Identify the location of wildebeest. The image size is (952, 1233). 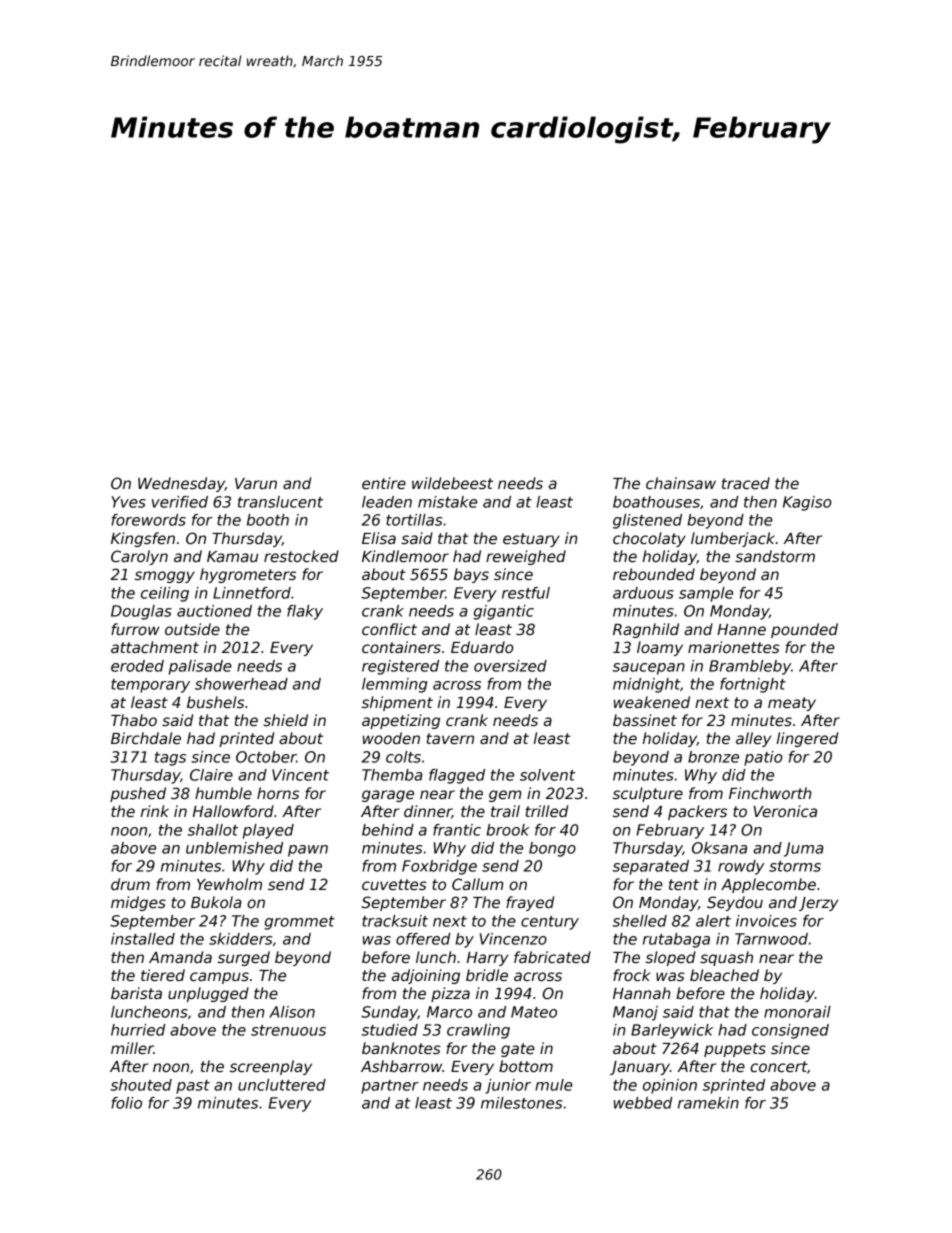
(452, 483).
